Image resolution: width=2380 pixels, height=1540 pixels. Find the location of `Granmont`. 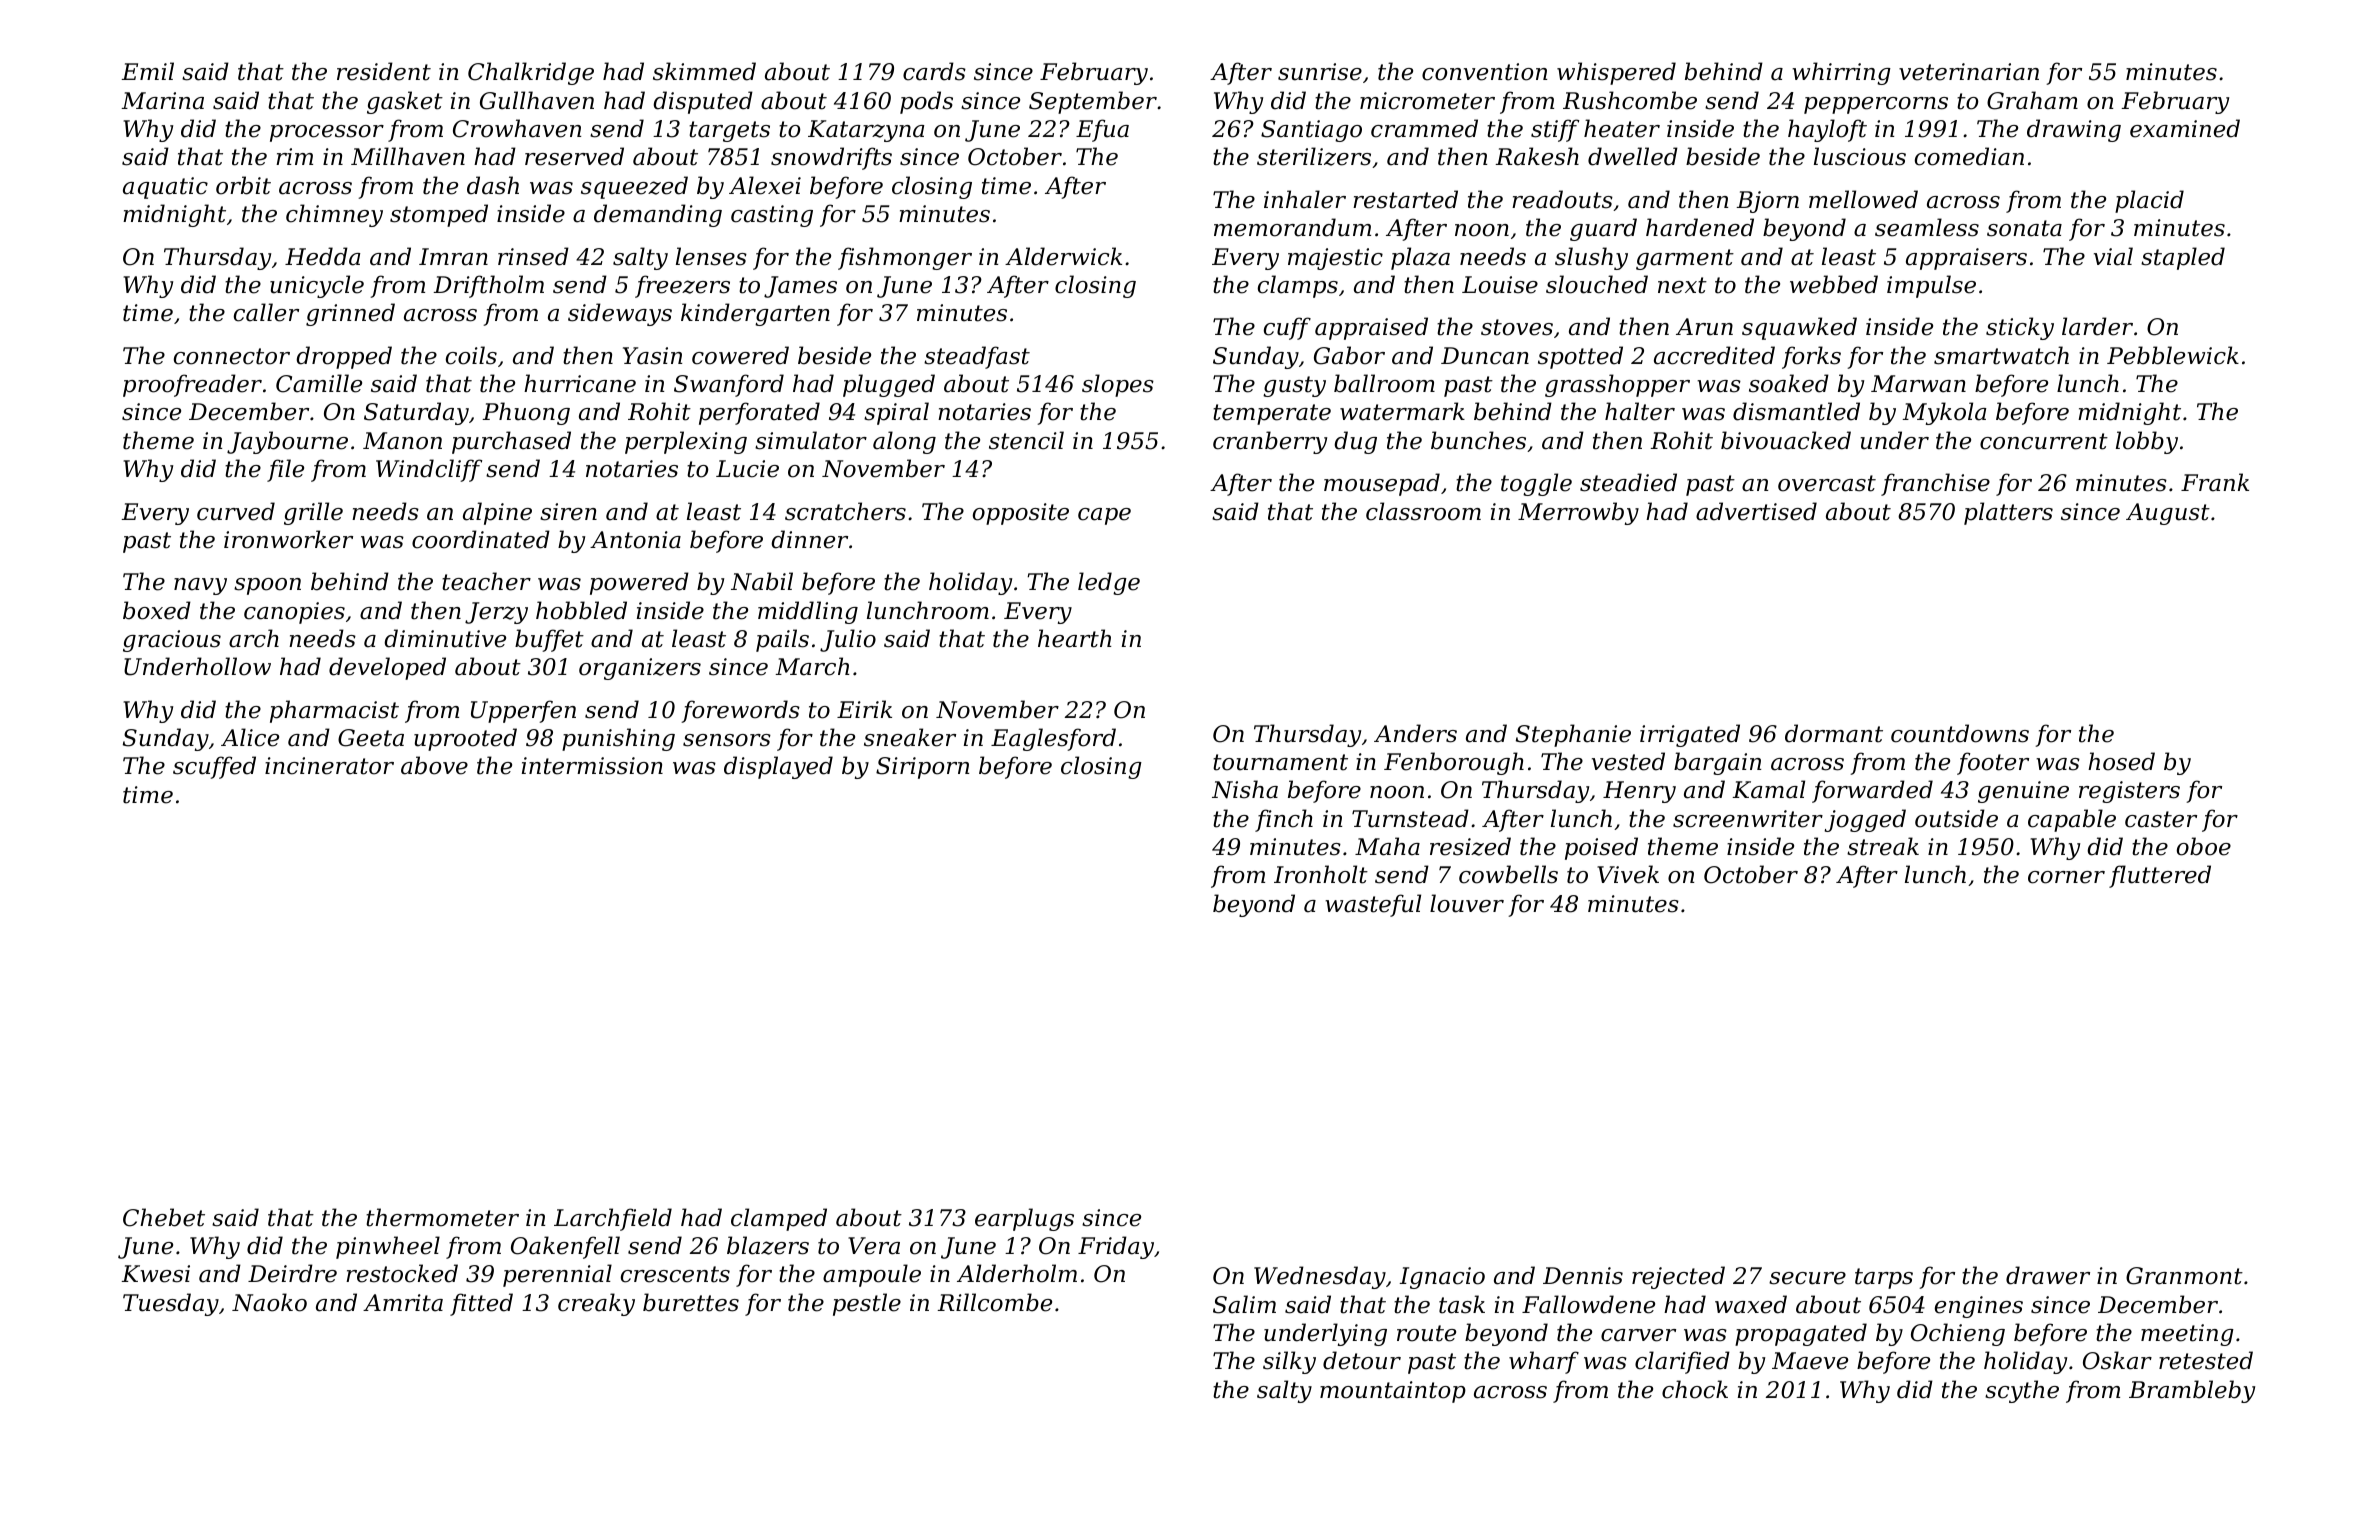

Granmont is located at coordinates (2184, 1276).
